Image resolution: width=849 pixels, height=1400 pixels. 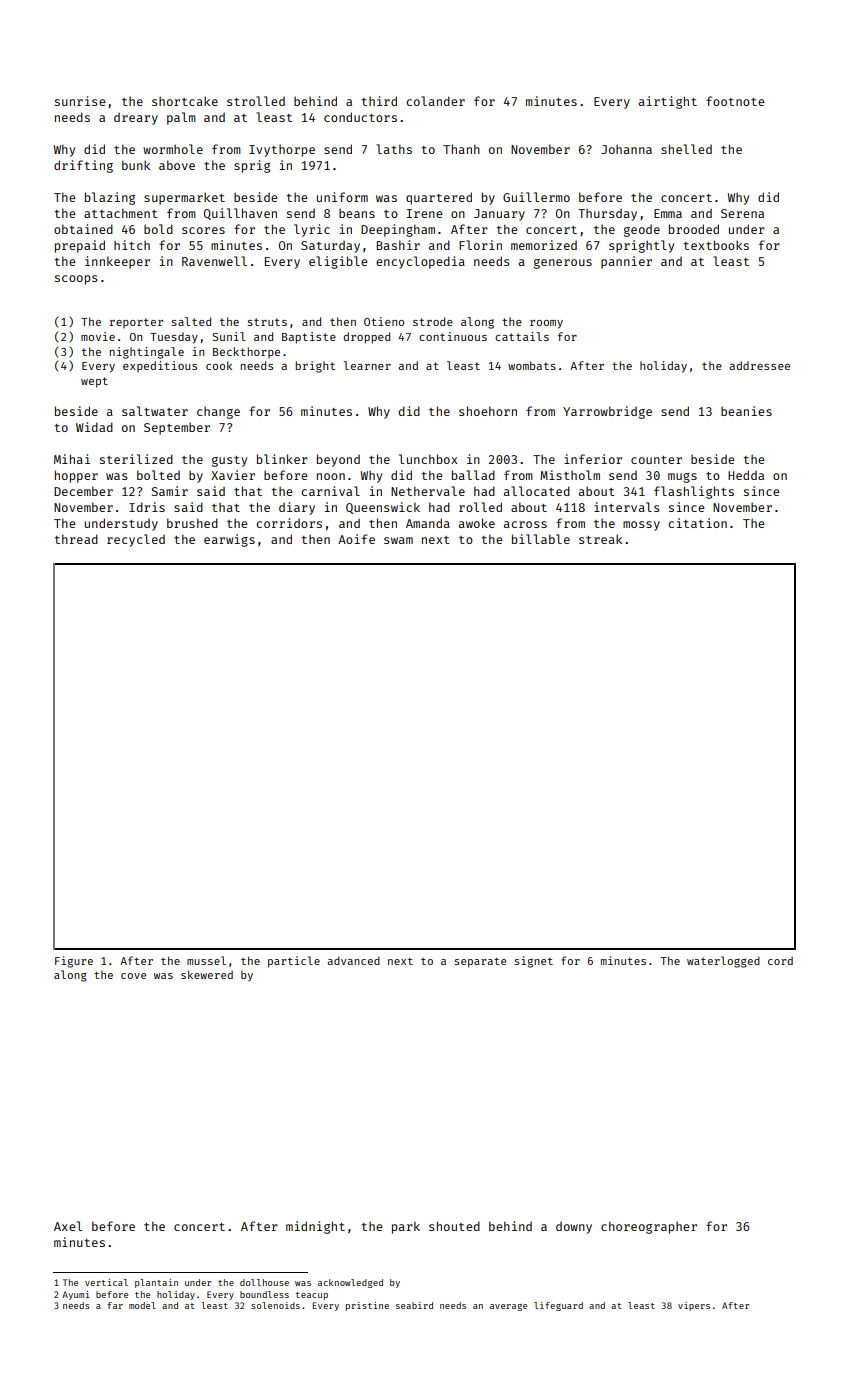 What do you see at coordinates (80, 101) in the screenshot?
I see `sunrise` at bounding box center [80, 101].
